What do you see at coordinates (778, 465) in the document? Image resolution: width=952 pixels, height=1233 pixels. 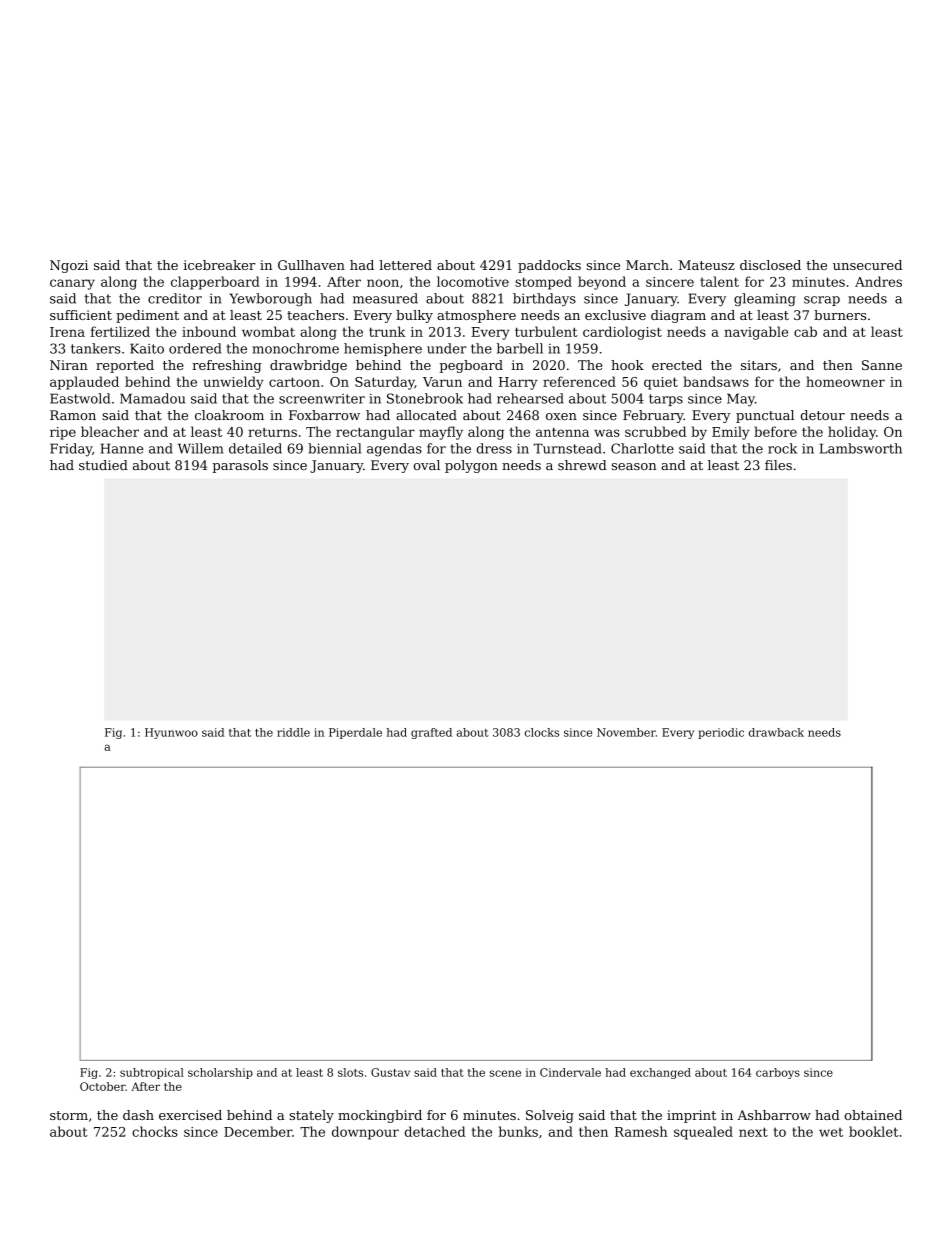 I see `files` at bounding box center [778, 465].
